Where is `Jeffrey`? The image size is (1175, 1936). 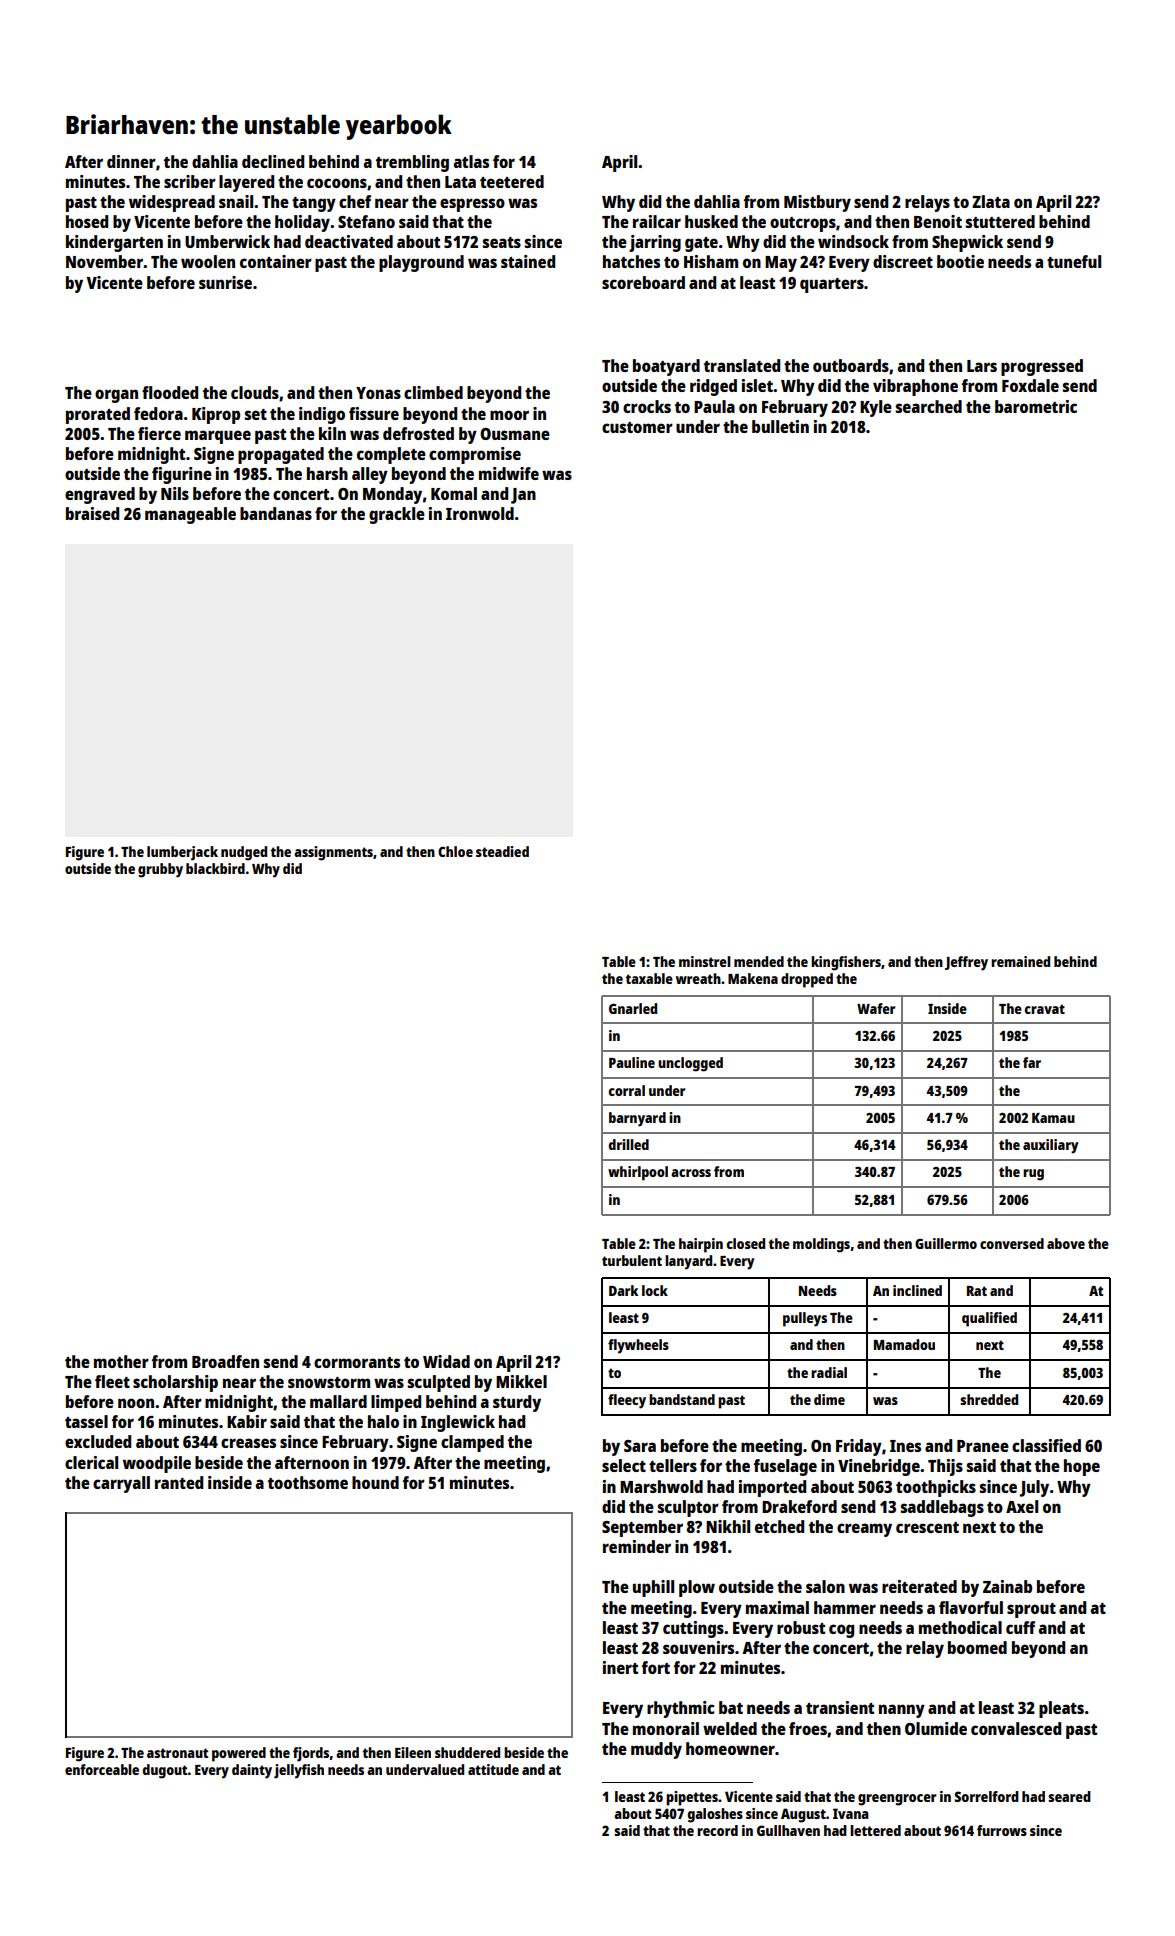
Jeffrey is located at coordinates (966, 963).
